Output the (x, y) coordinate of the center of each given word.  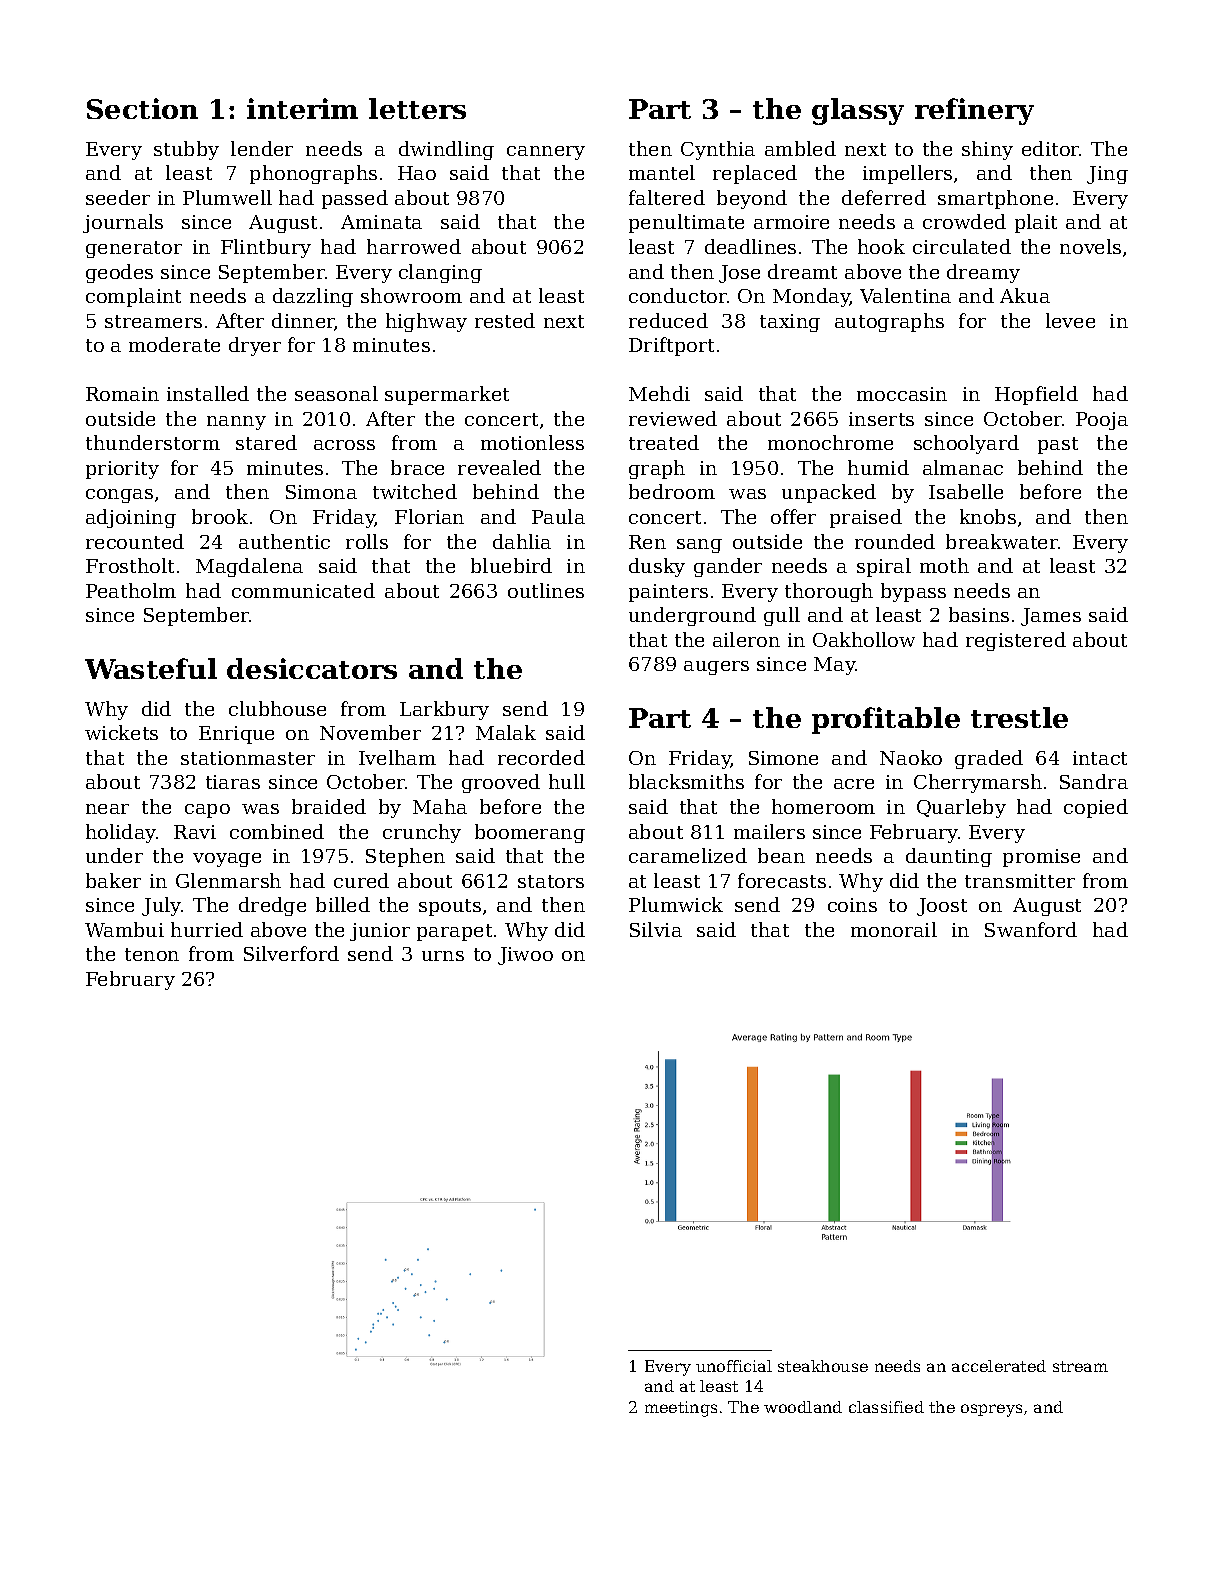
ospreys (991, 1410)
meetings (681, 1409)
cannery (546, 153)
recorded (541, 757)
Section (142, 108)
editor (1051, 148)
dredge (272, 906)
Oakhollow (864, 639)
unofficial (734, 1366)
